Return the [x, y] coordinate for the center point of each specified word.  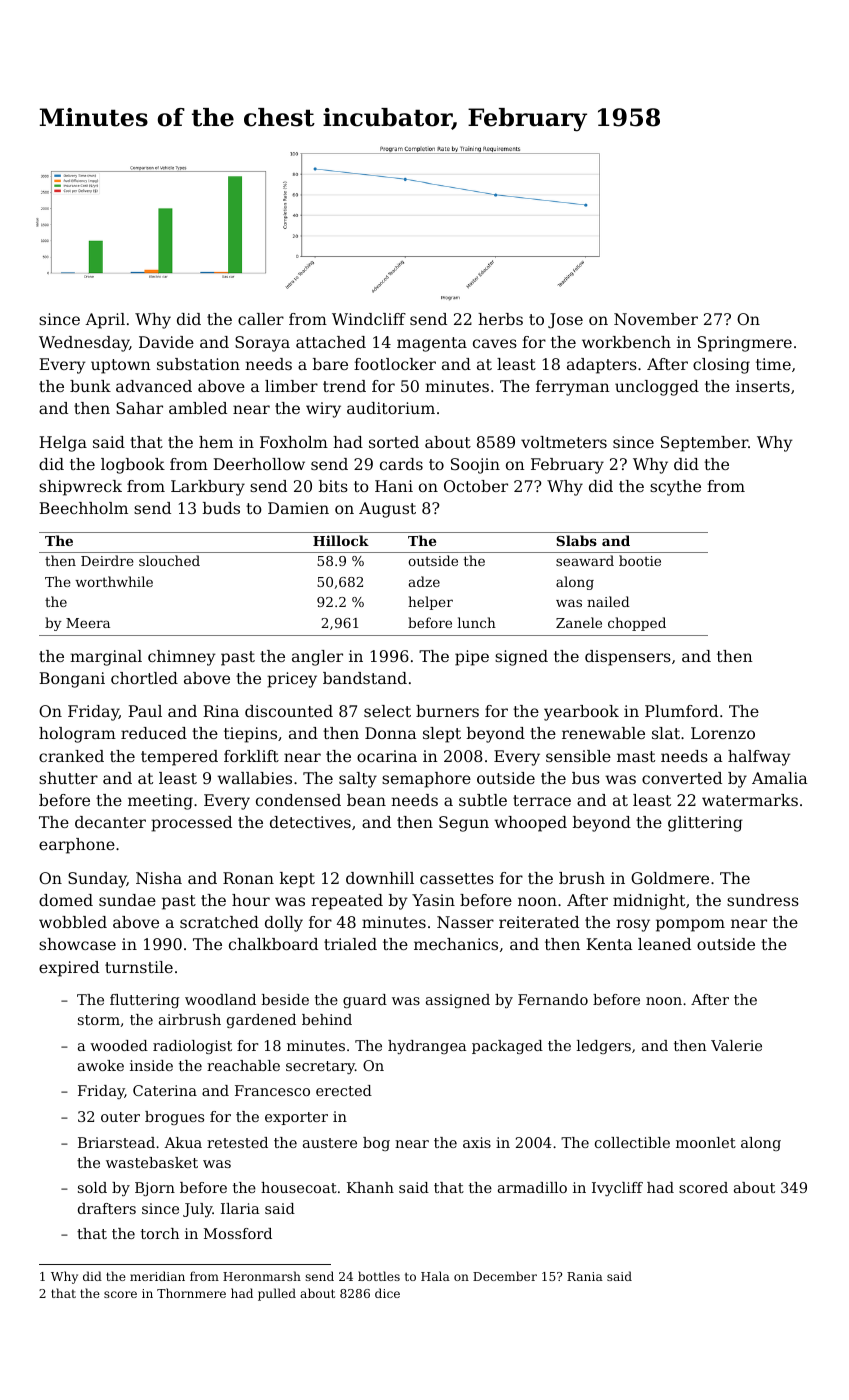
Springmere [745, 344]
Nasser [465, 922]
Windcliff [369, 319]
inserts [763, 386]
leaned [664, 944]
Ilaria [240, 1208]
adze [424, 581]
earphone [77, 846]
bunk [90, 386]
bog [376, 1144]
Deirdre [107, 560]
